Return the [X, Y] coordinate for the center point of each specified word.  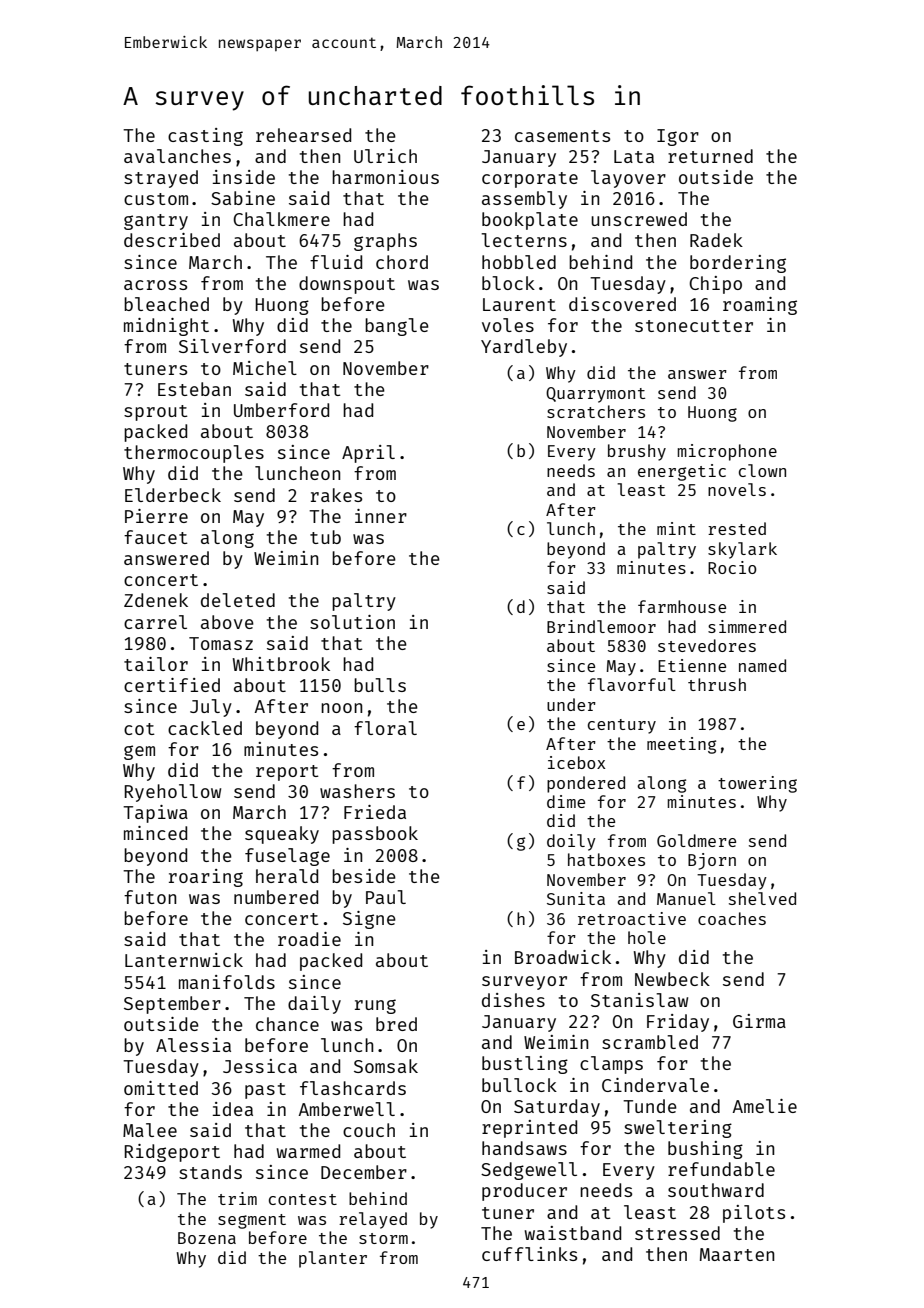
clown [762, 470]
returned [710, 156]
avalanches [177, 156]
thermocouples [194, 454]
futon [150, 897]
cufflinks [529, 1254]
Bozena [207, 1238]
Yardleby [524, 348]
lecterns [524, 240]
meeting [681, 745]
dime [566, 801]
